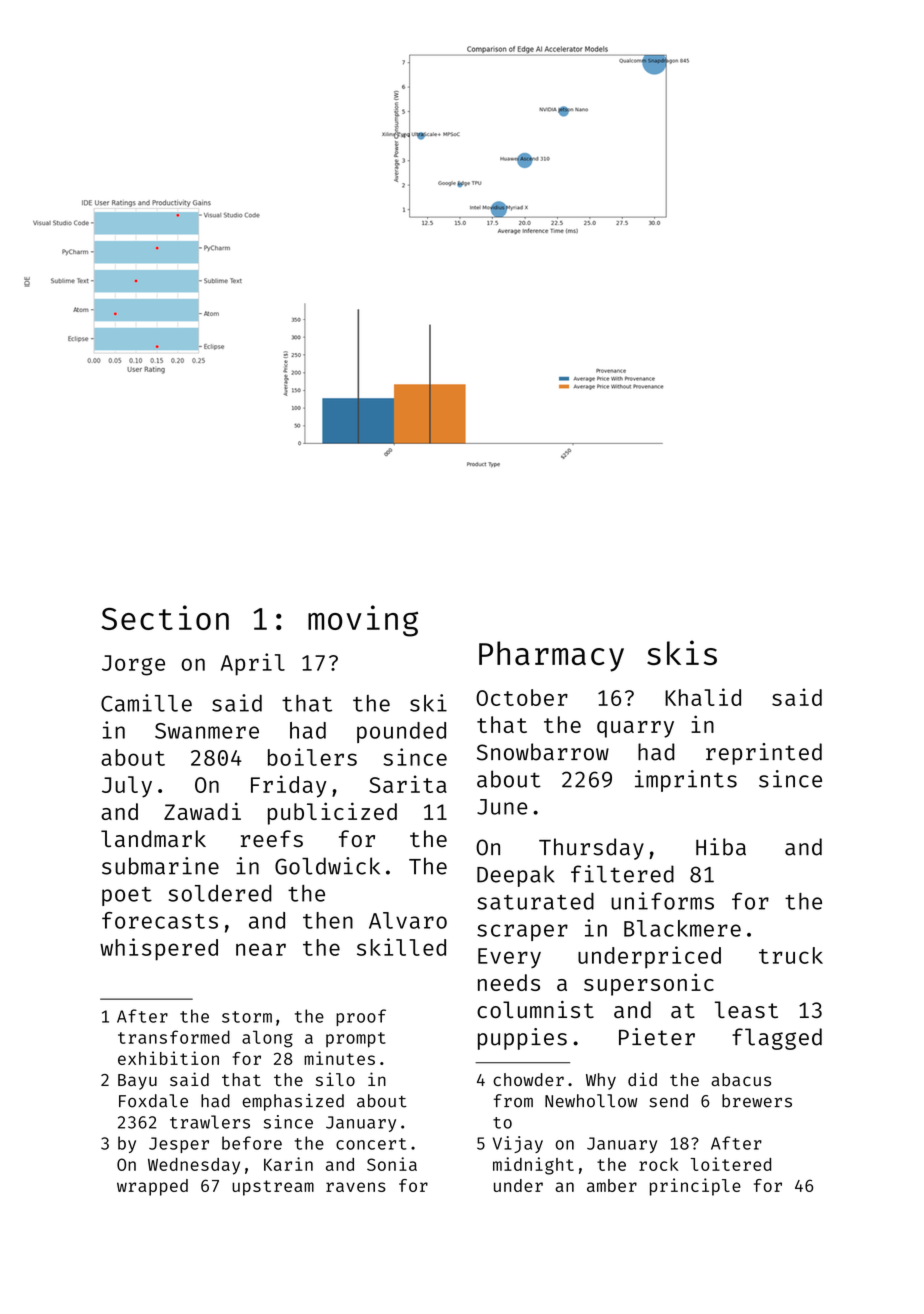  I want to click on brewers, so click(757, 1101).
